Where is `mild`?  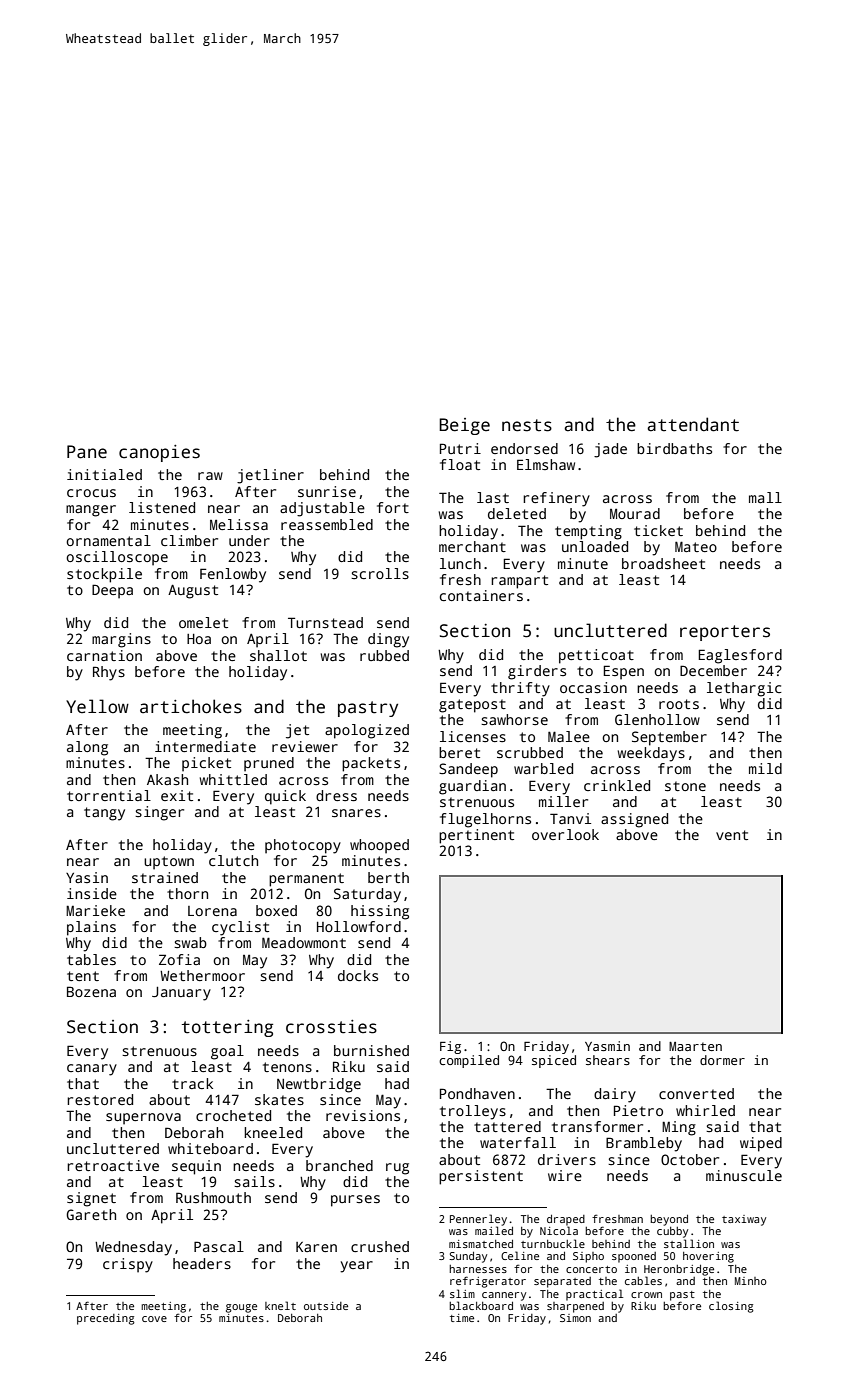 mild is located at coordinates (765, 768).
